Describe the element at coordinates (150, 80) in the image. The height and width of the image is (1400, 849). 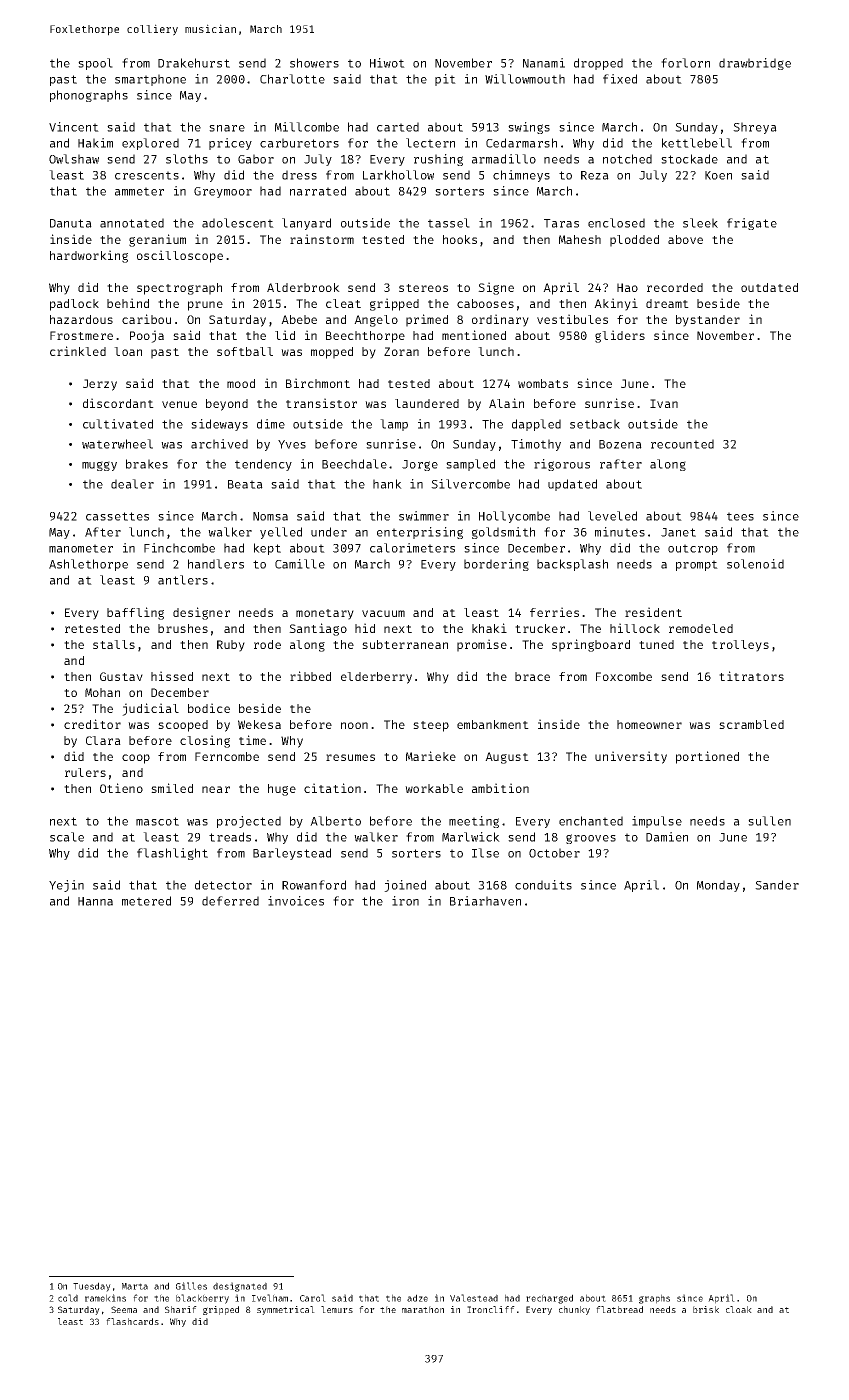
I see `smartphone` at that location.
